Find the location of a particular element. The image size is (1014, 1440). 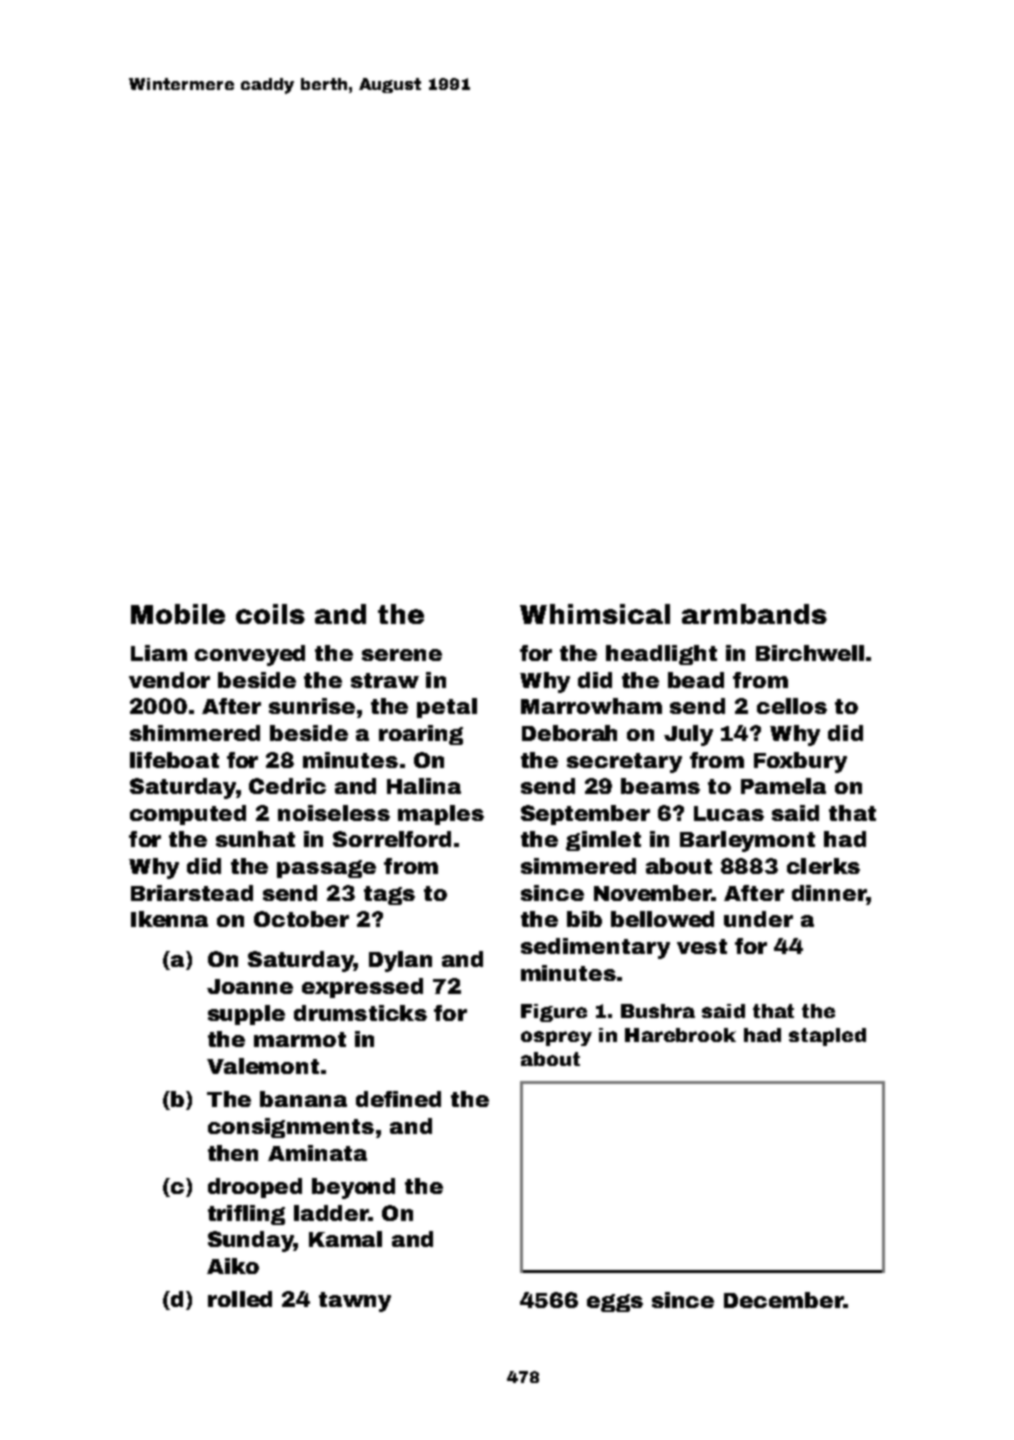

clerks is located at coordinates (823, 866).
